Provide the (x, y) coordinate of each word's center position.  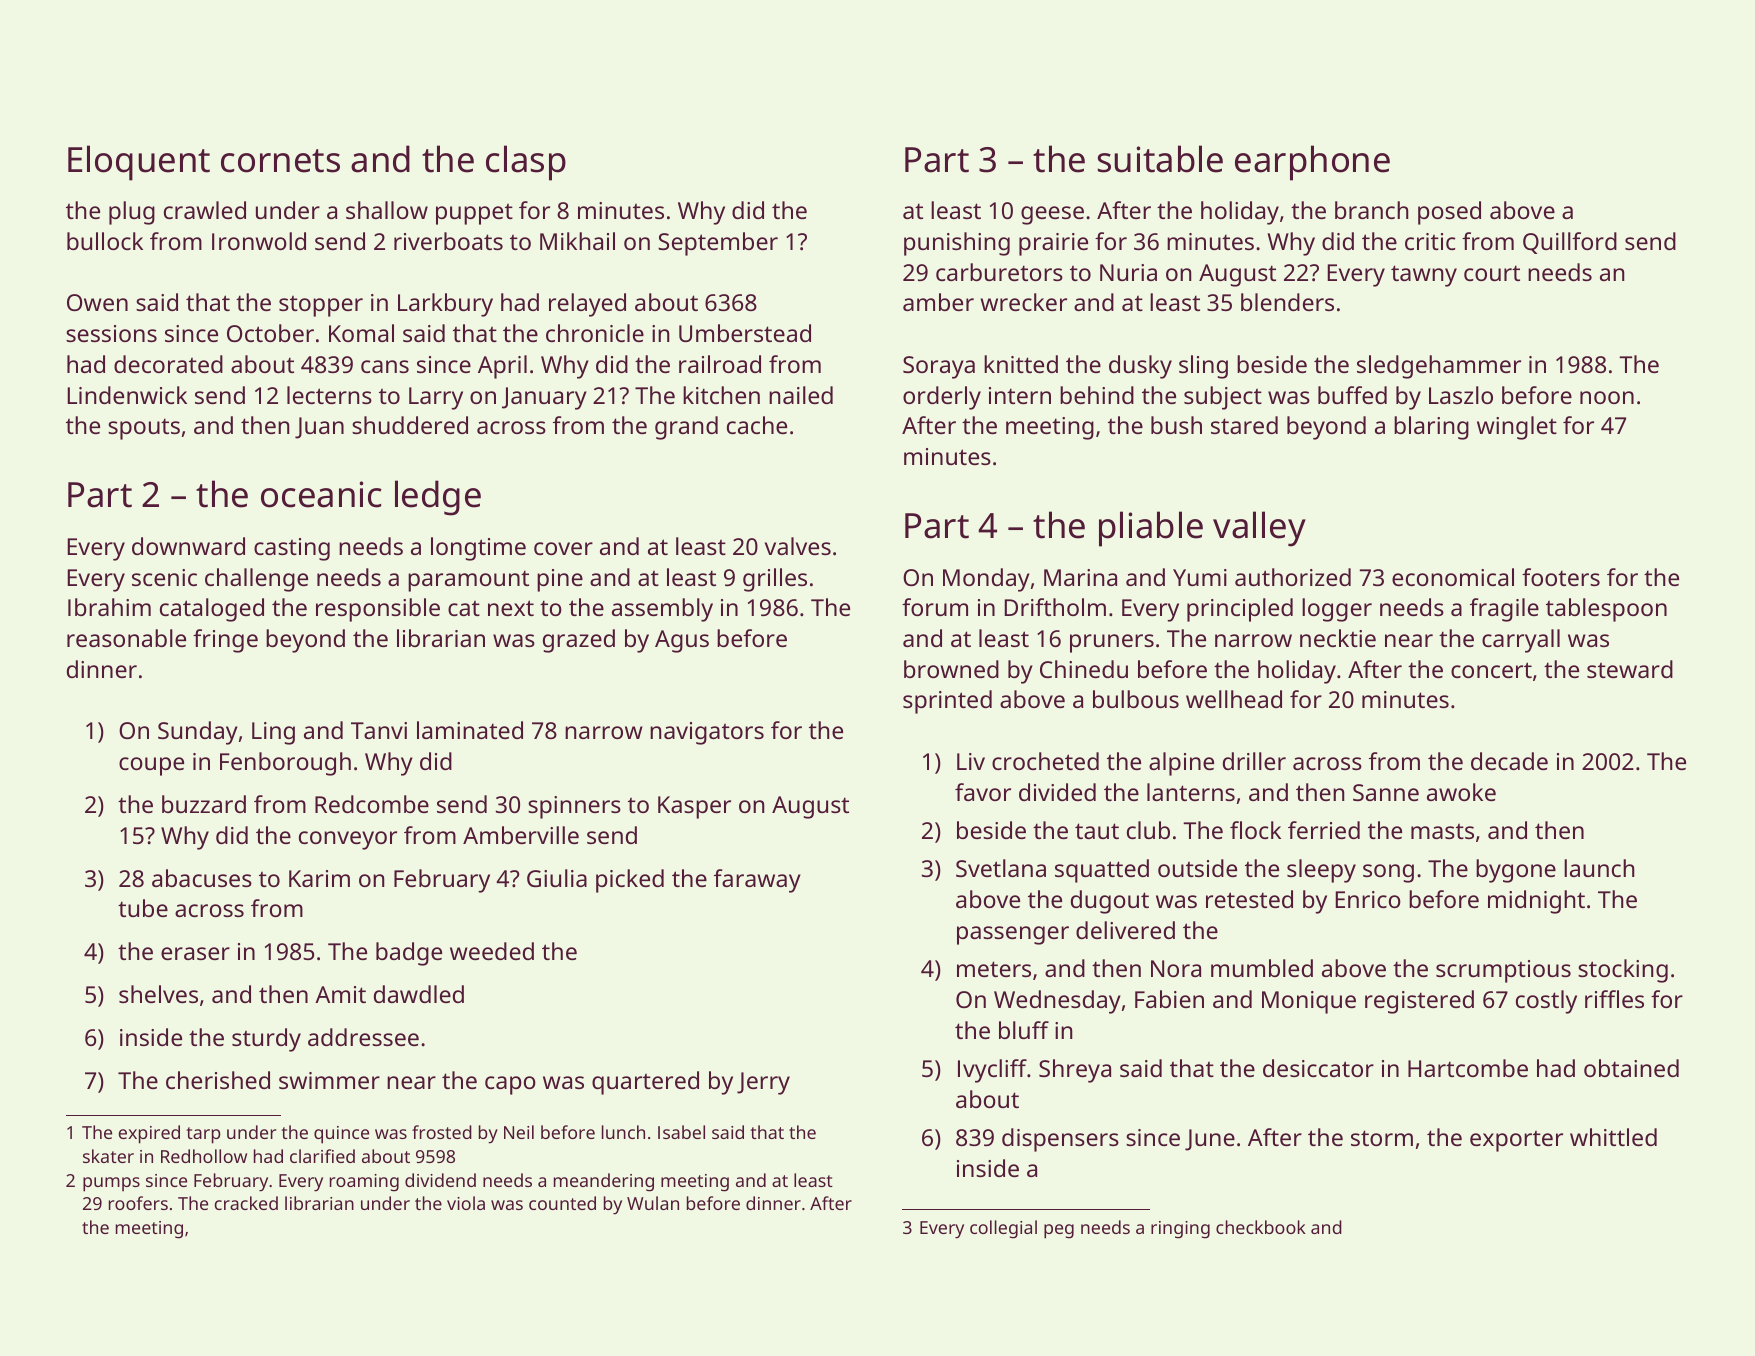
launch (1599, 868)
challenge (256, 580)
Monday (986, 580)
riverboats (448, 241)
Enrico (1368, 899)
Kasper (694, 807)
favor (983, 792)
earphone (1312, 163)
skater (108, 1156)
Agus (682, 641)
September (718, 244)
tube (143, 908)
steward (1630, 669)
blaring (1431, 428)
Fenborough (285, 764)
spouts (144, 429)
